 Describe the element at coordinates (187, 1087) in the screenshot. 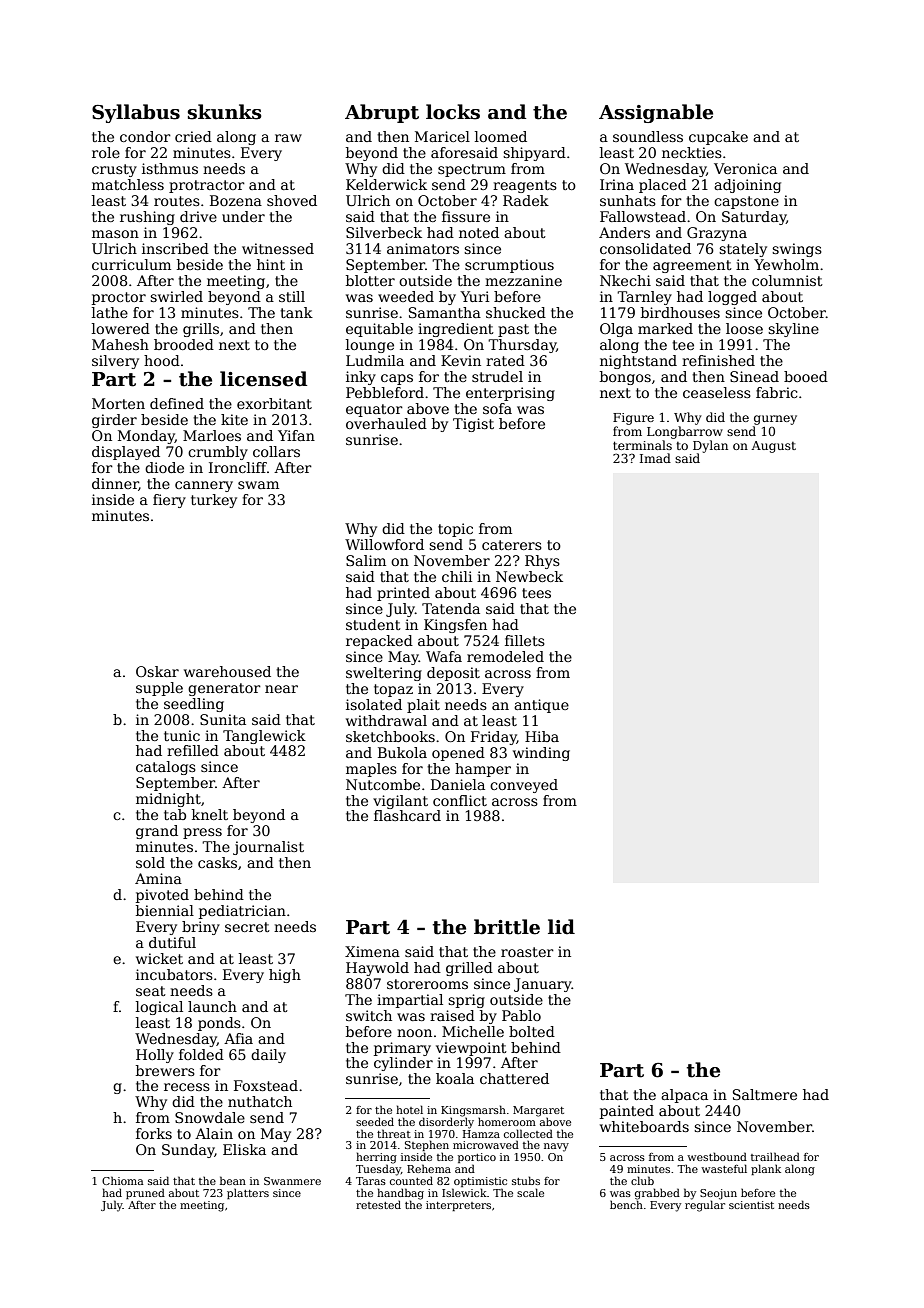

I see `recess` at that location.
